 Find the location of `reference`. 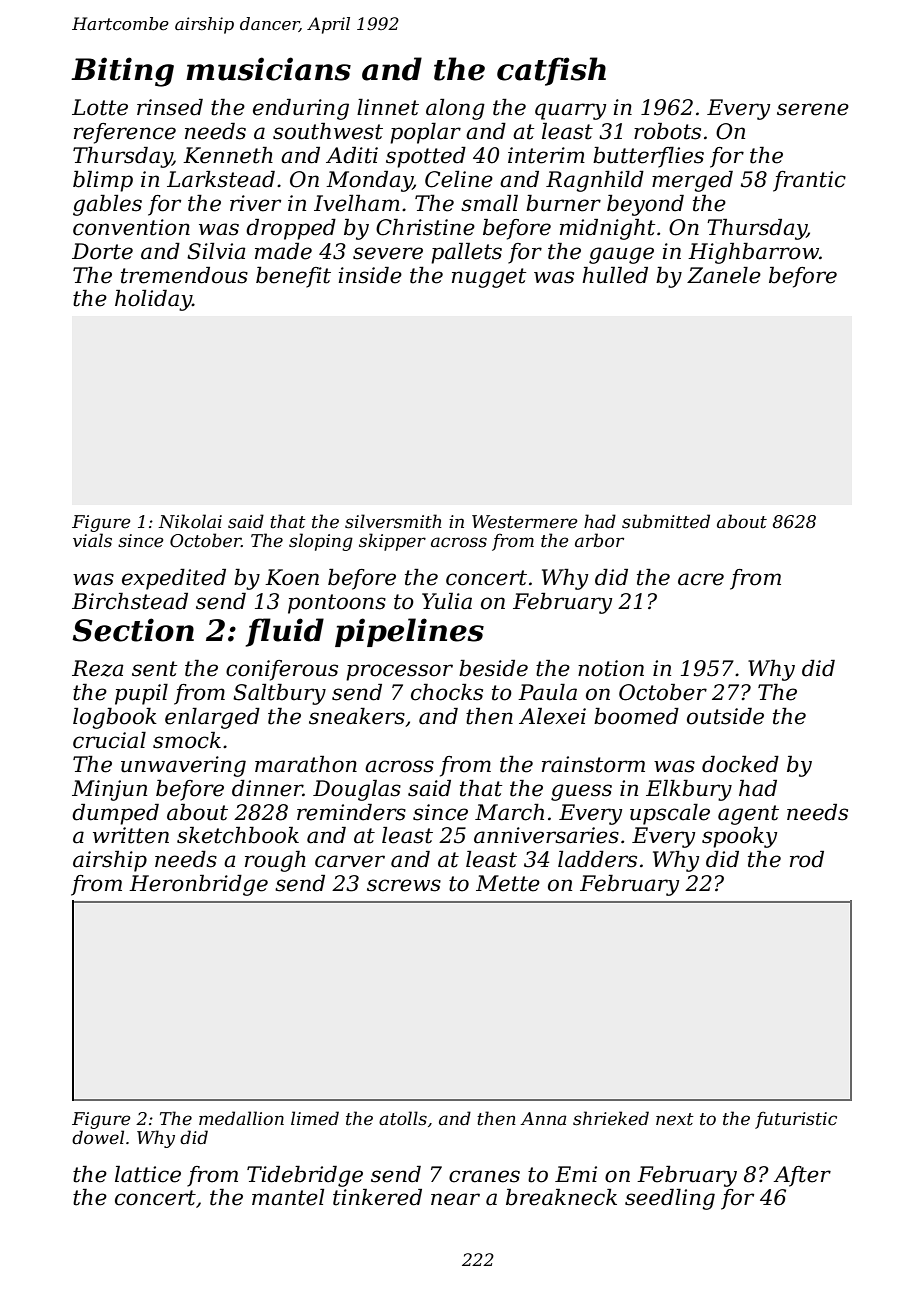

reference is located at coordinates (125, 133).
